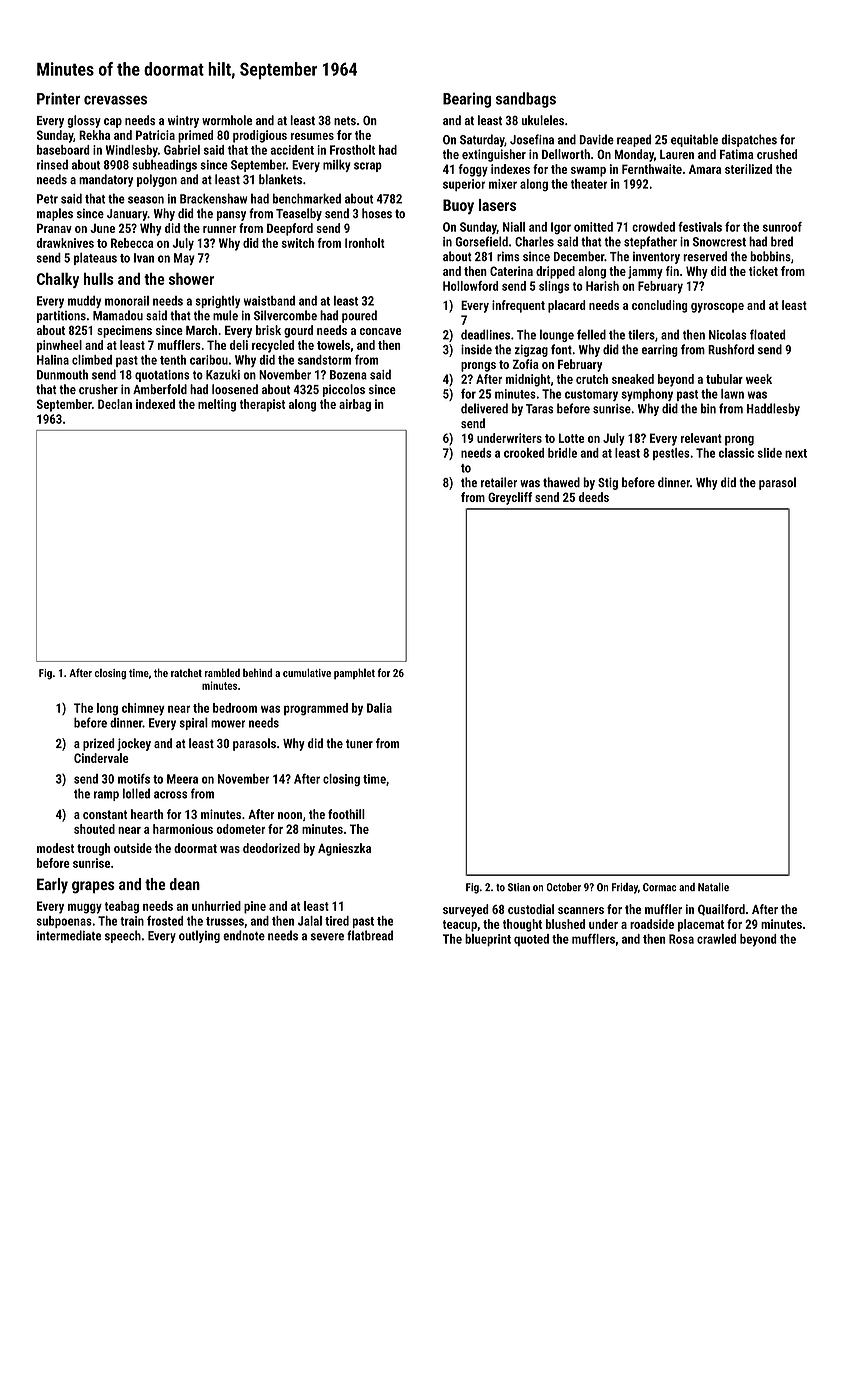  What do you see at coordinates (732, 394) in the image?
I see `lawn` at bounding box center [732, 394].
